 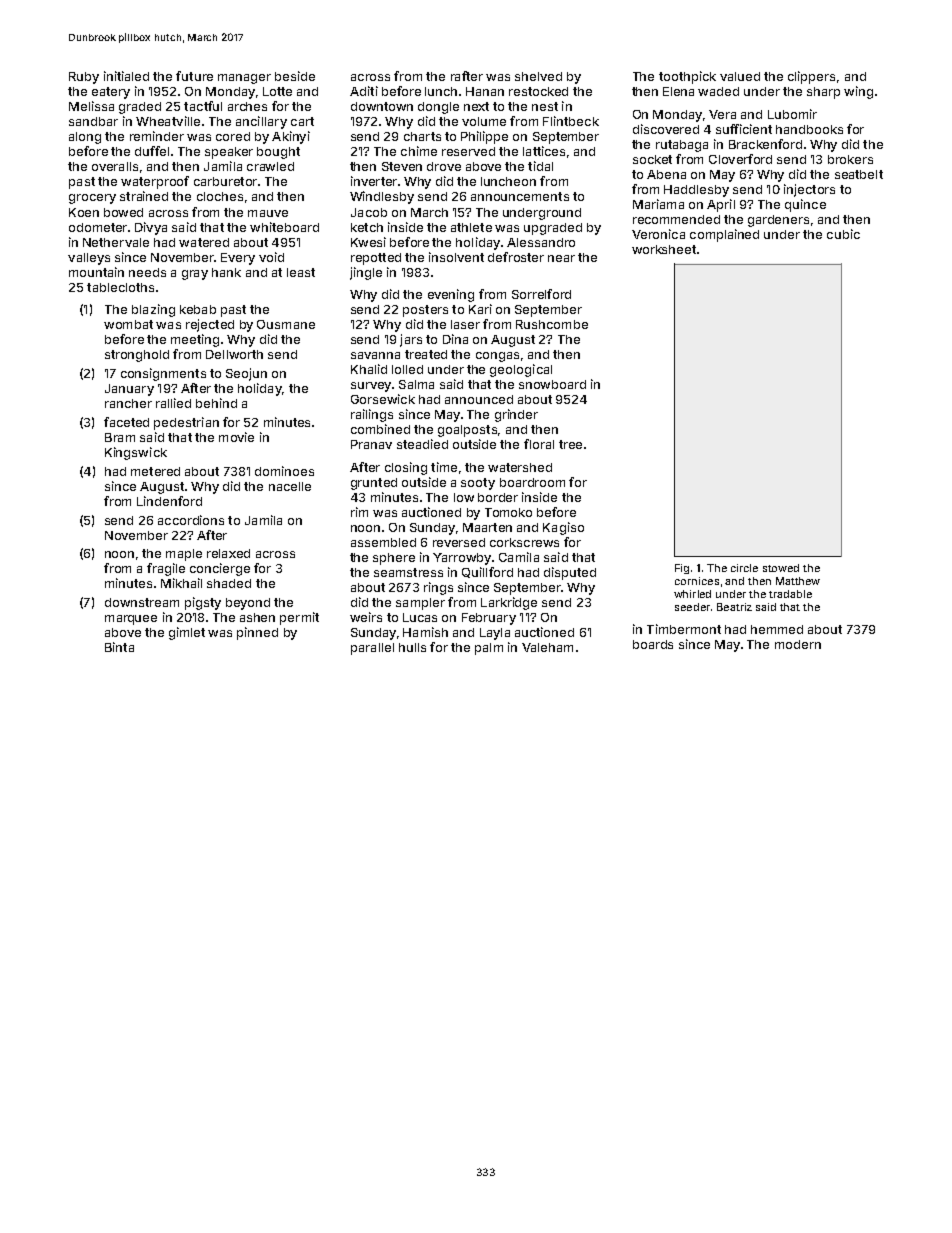 I want to click on volume, so click(x=484, y=121).
